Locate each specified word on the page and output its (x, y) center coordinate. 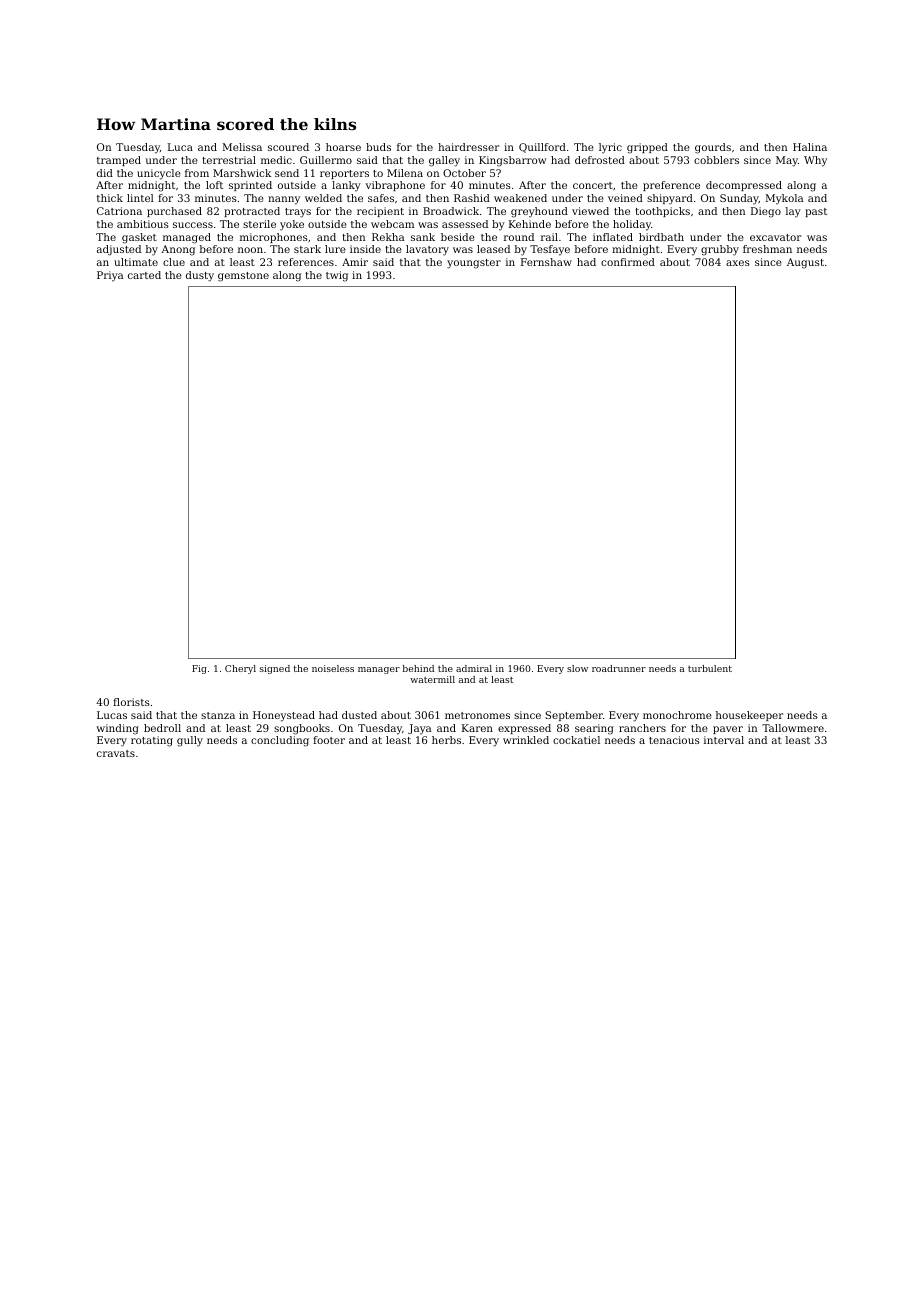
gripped (647, 148)
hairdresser (468, 147)
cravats (116, 753)
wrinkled (526, 740)
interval (724, 740)
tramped (119, 161)
